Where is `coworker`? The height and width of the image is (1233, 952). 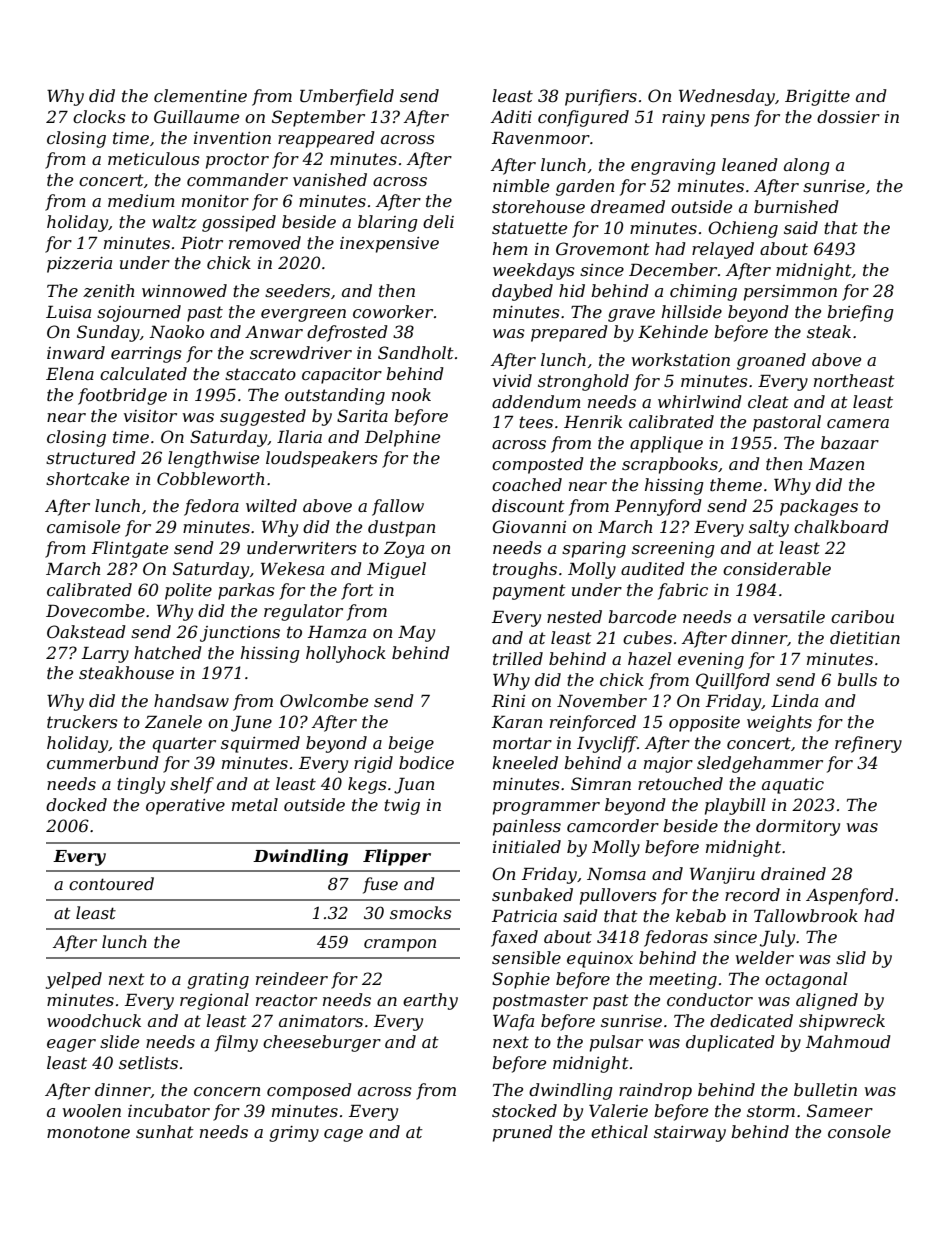 coworker is located at coordinates (393, 311).
